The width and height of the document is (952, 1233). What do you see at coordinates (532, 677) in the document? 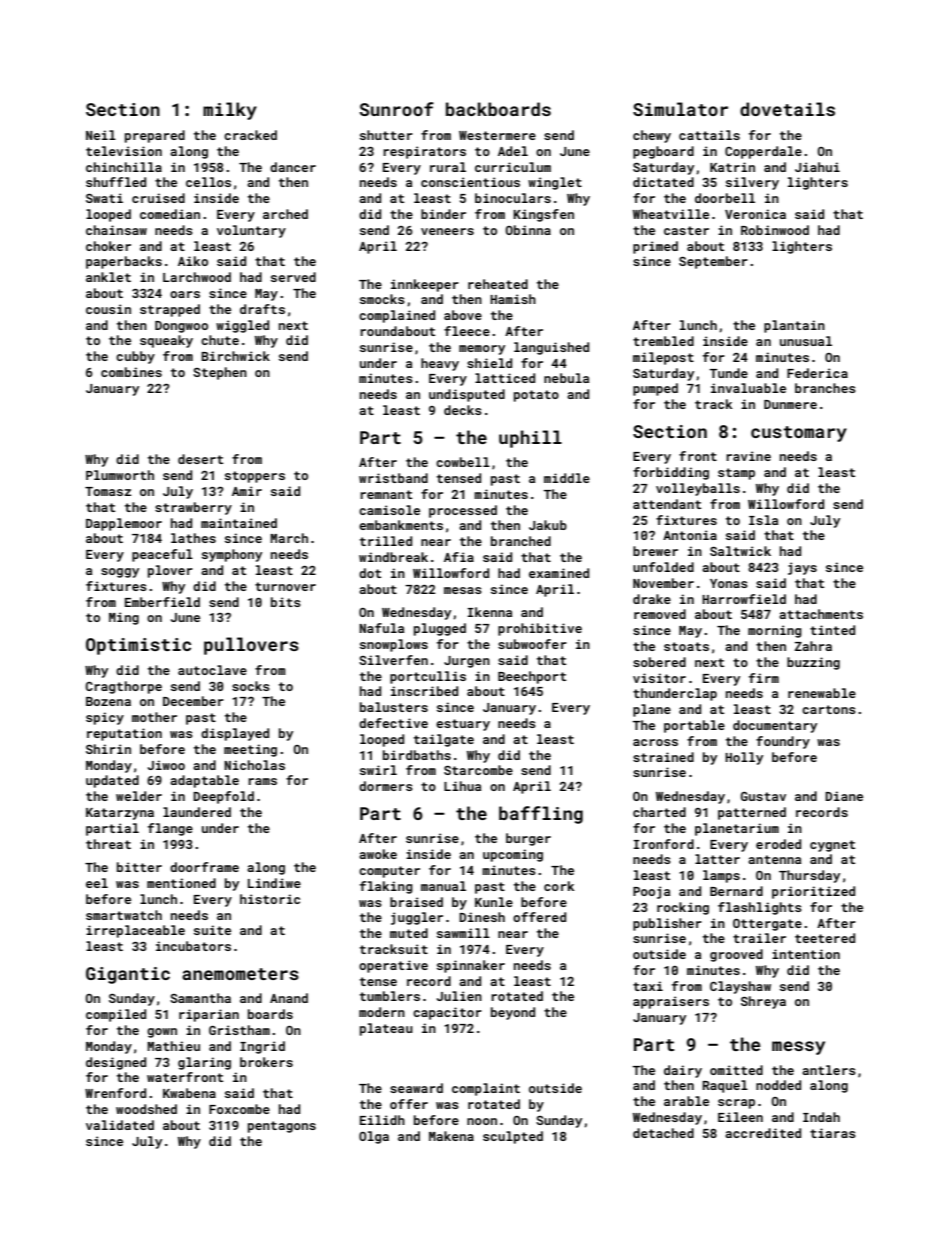
I see `Beechport` at bounding box center [532, 677].
